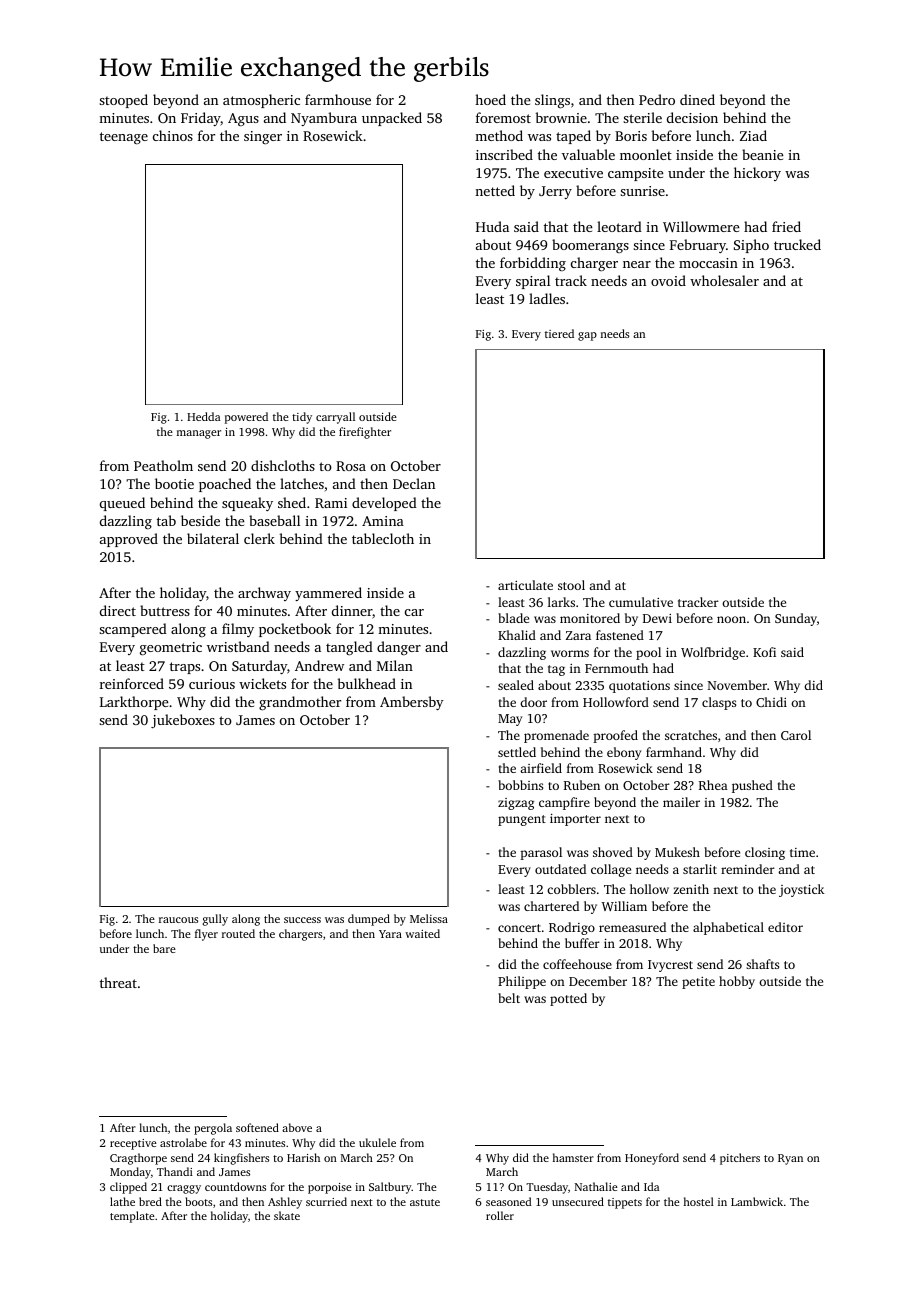 This screenshot has width=924, height=1308. I want to click on danger, so click(399, 648).
